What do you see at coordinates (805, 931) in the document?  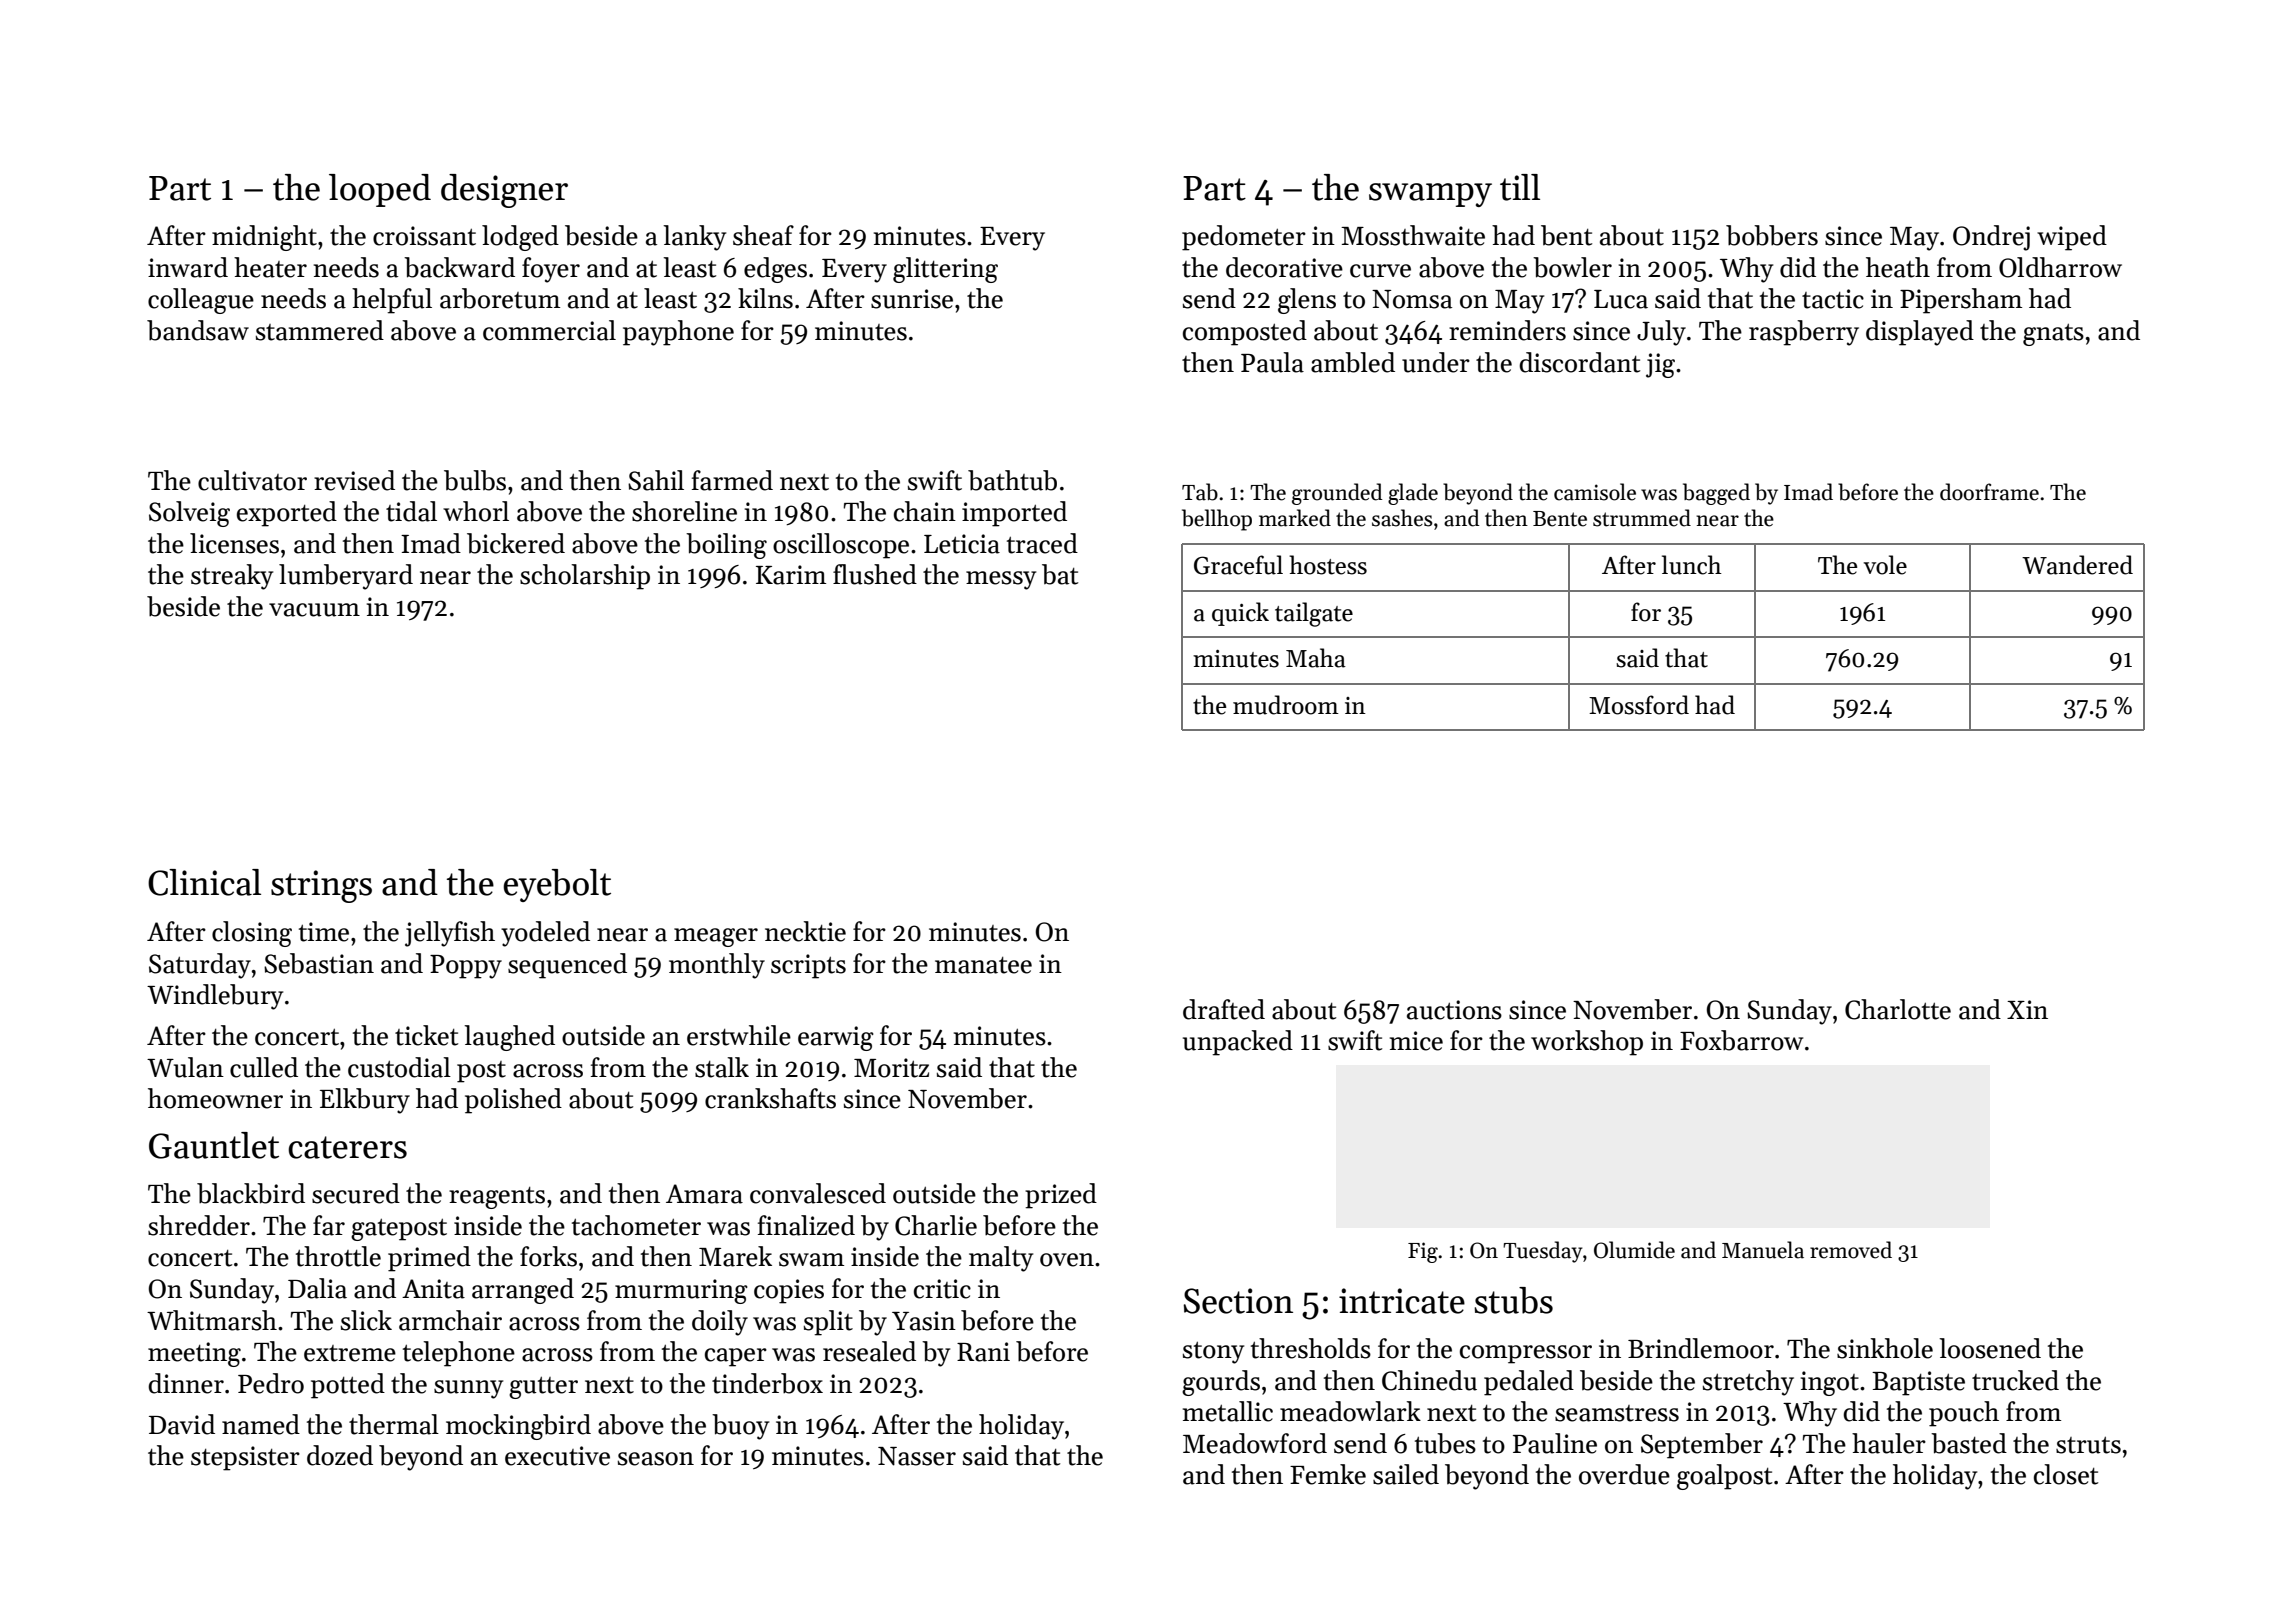 I see `necktie` at bounding box center [805, 931].
